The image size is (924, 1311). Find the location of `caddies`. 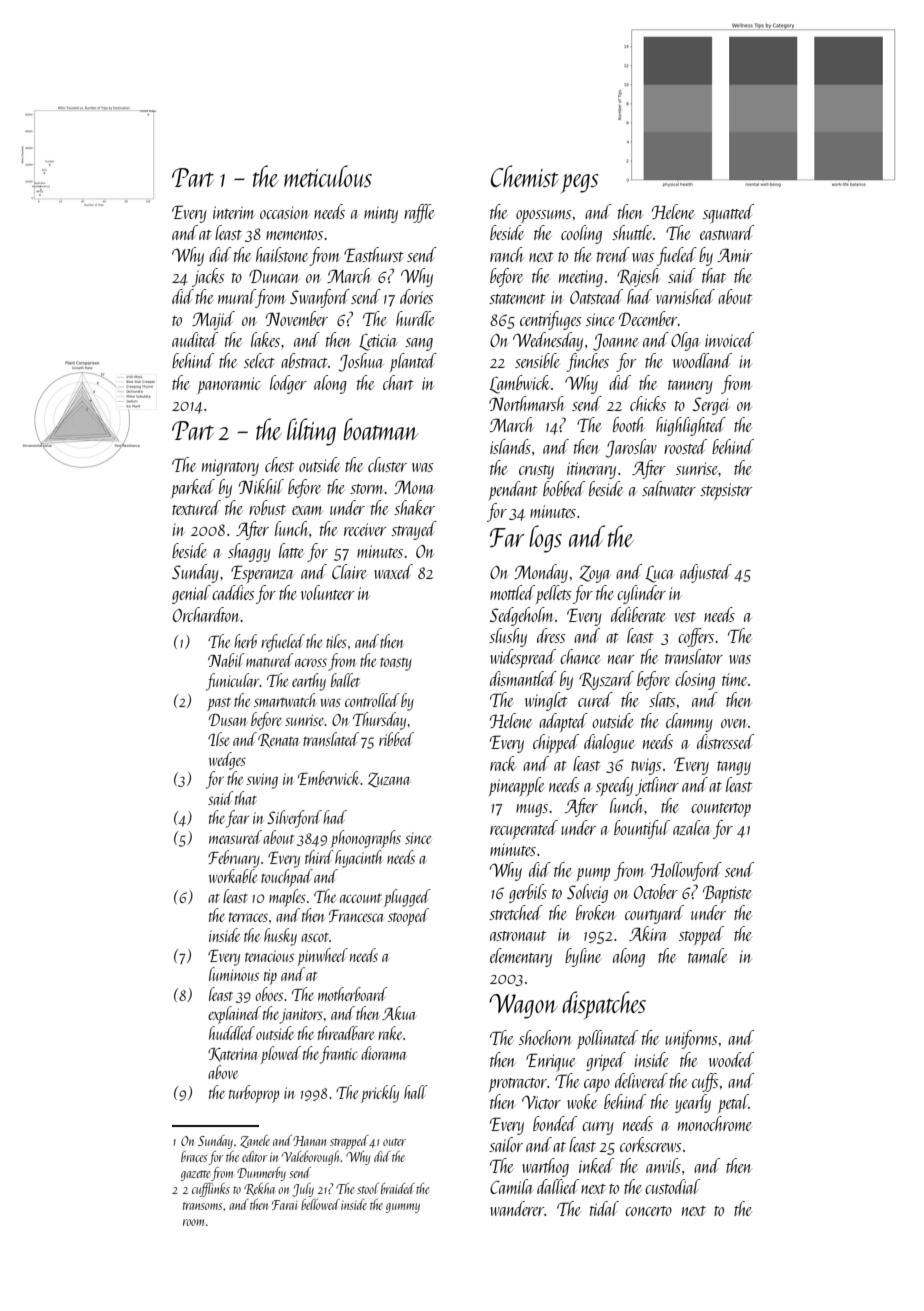

caddies is located at coordinates (233, 592).
